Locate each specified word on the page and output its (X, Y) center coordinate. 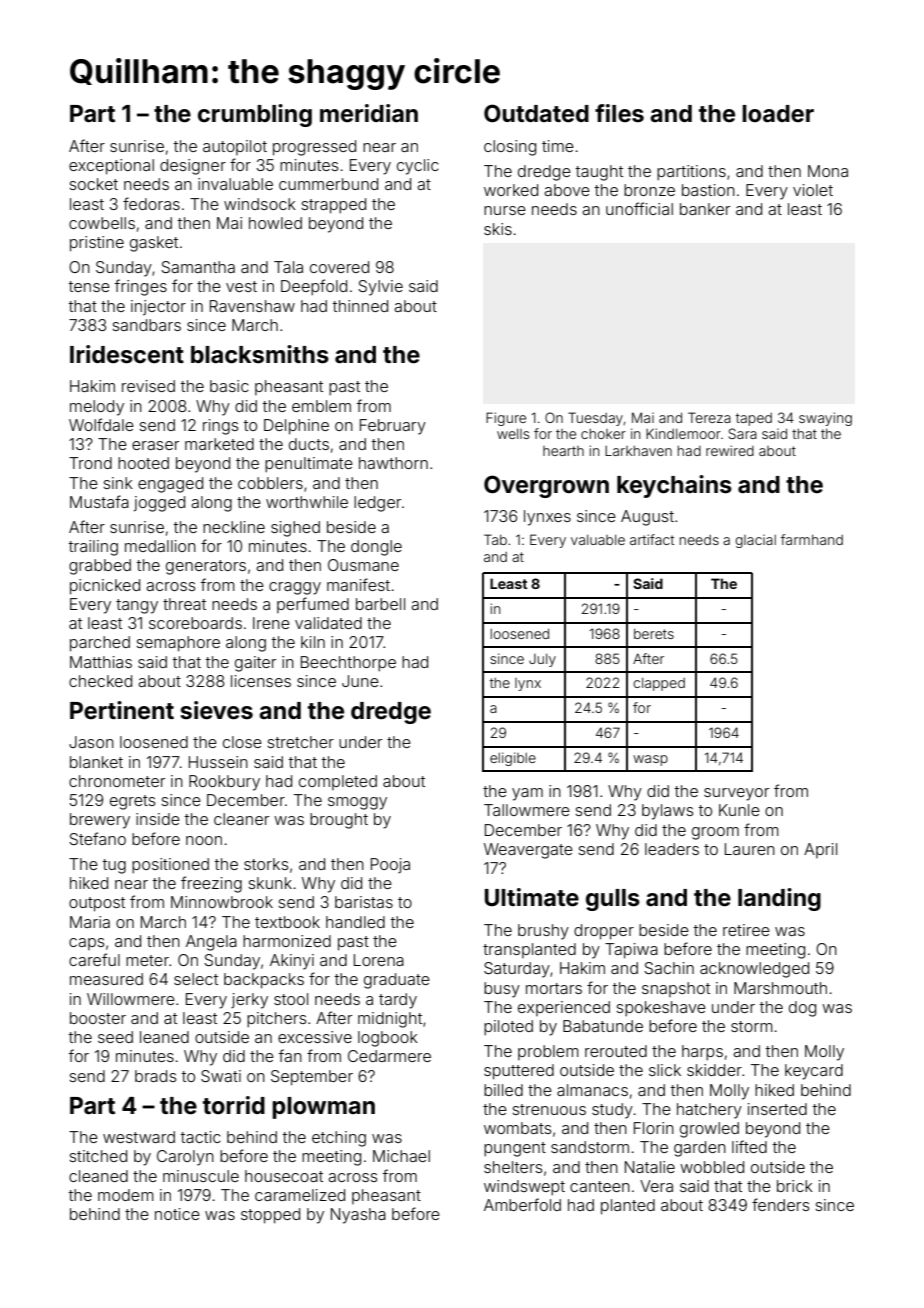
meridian (369, 113)
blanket (96, 762)
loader (778, 114)
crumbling (255, 115)
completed (338, 782)
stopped (270, 1216)
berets (654, 634)
